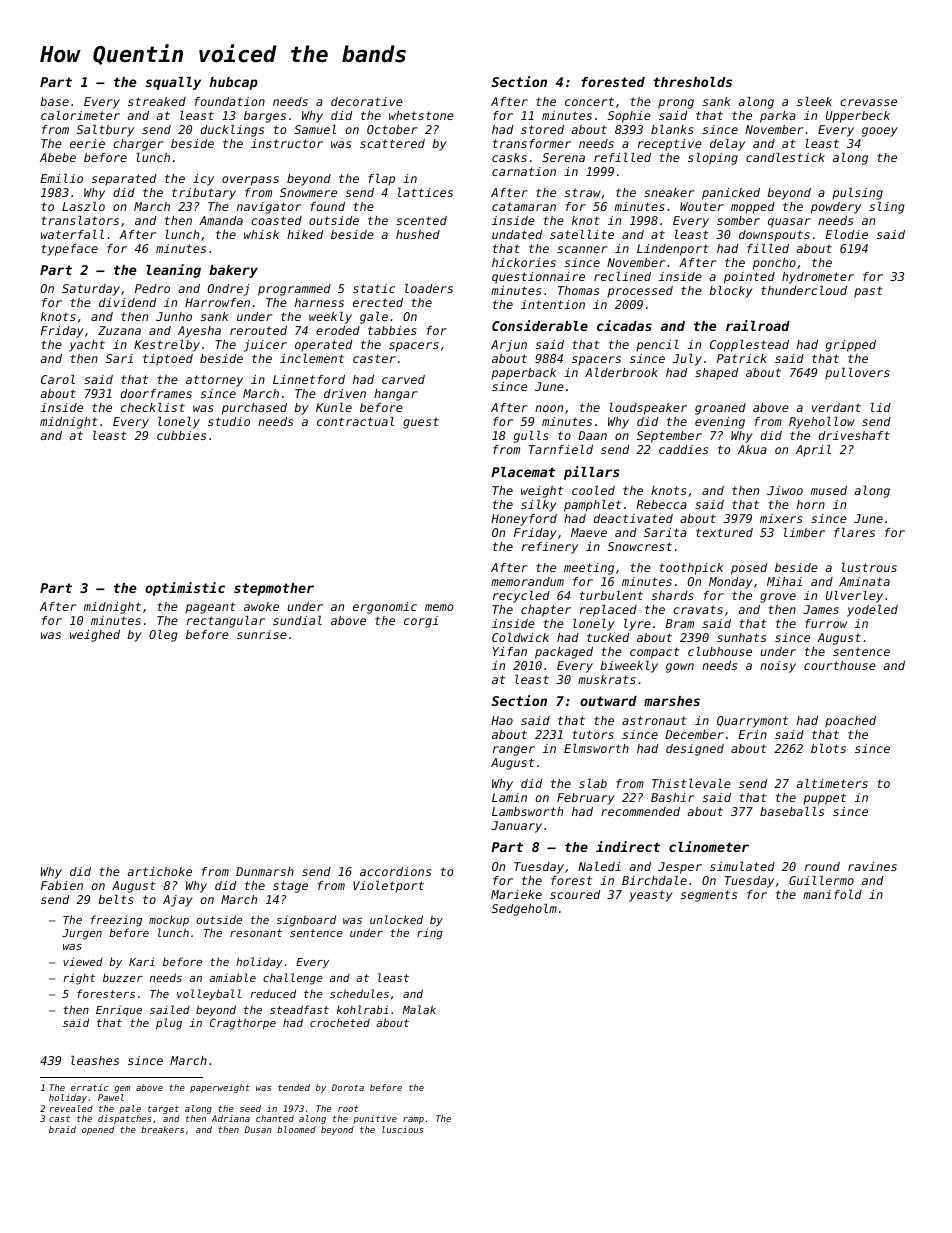 This document has width=952, height=1233. What do you see at coordinates (524, 520) in the document?
I see `Honeyford` at bounding box center [524, 520].
